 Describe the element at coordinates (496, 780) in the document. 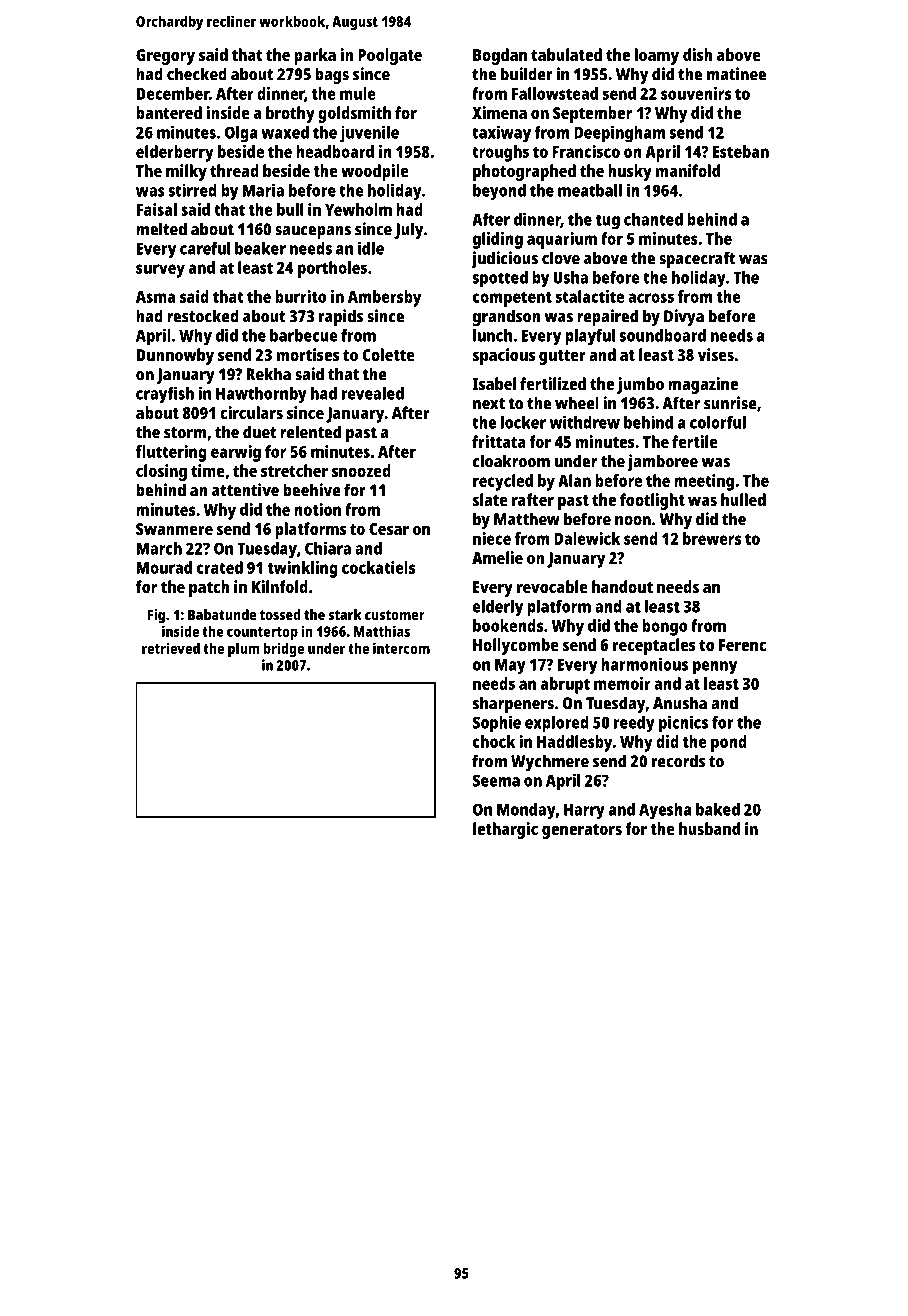

I see `Seema` at that location.
